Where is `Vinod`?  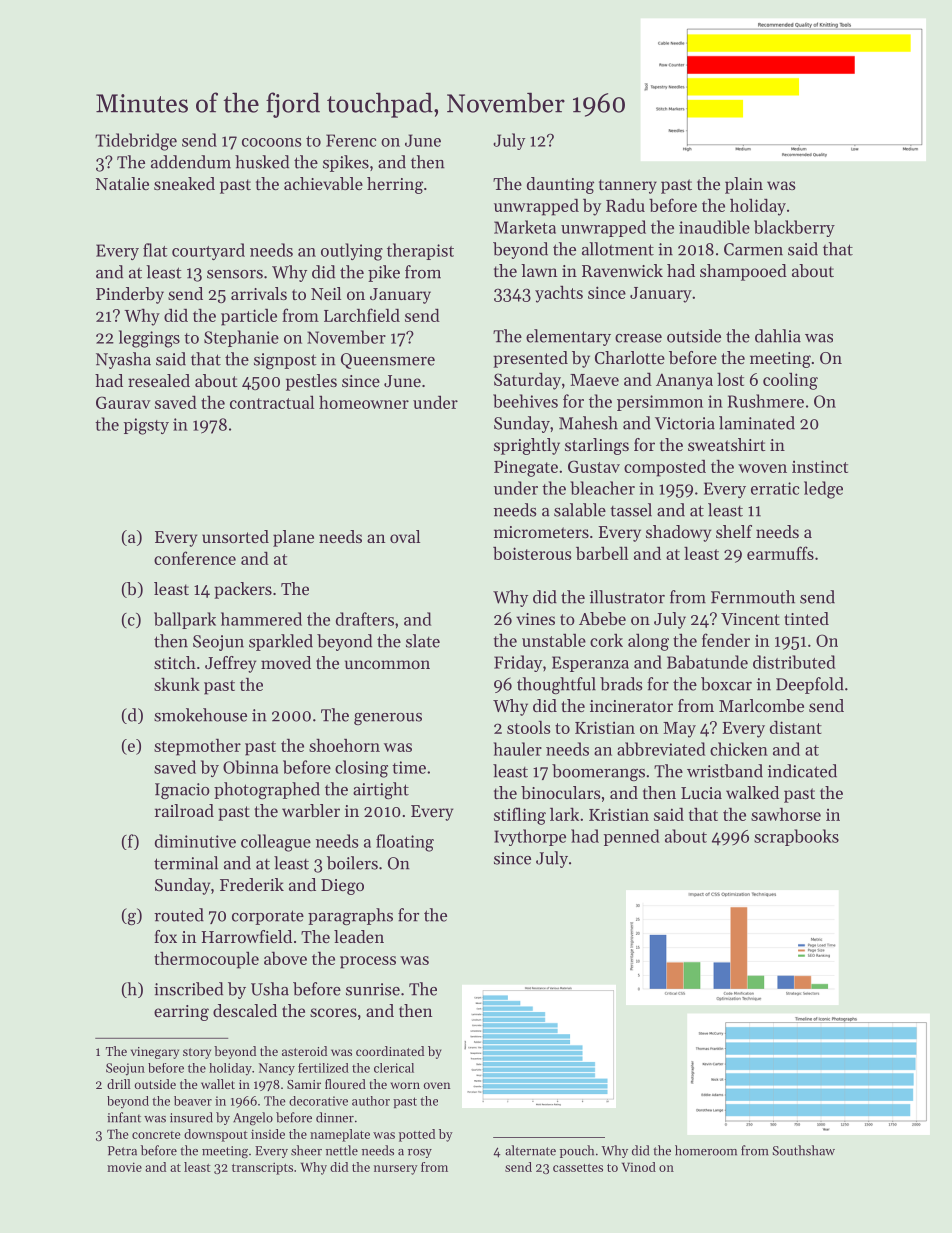 Vinod is located at coordinates (639, 1167).
